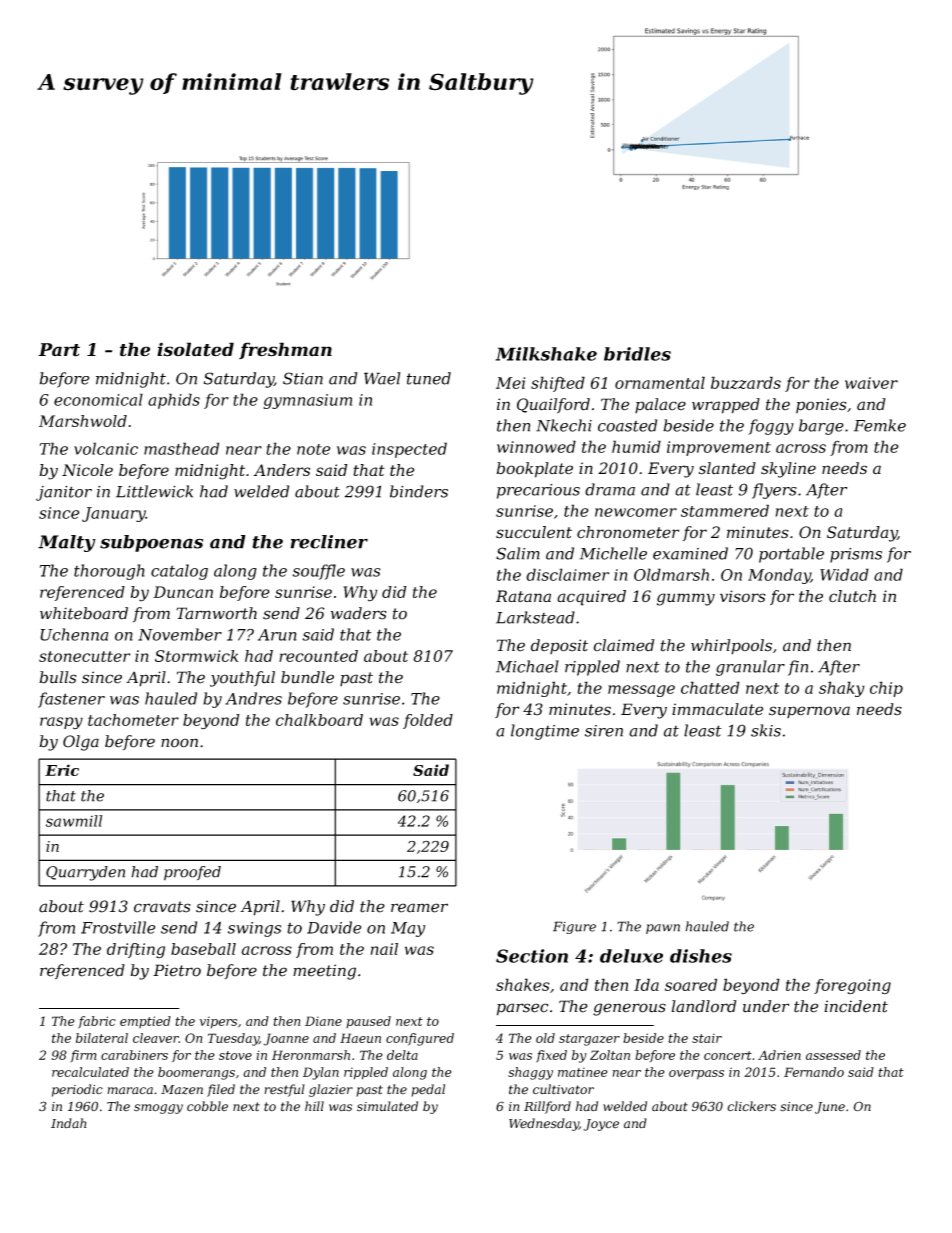  Describe the element at coordinates (207, 1106) in the image. I see `cobble` at that location.
